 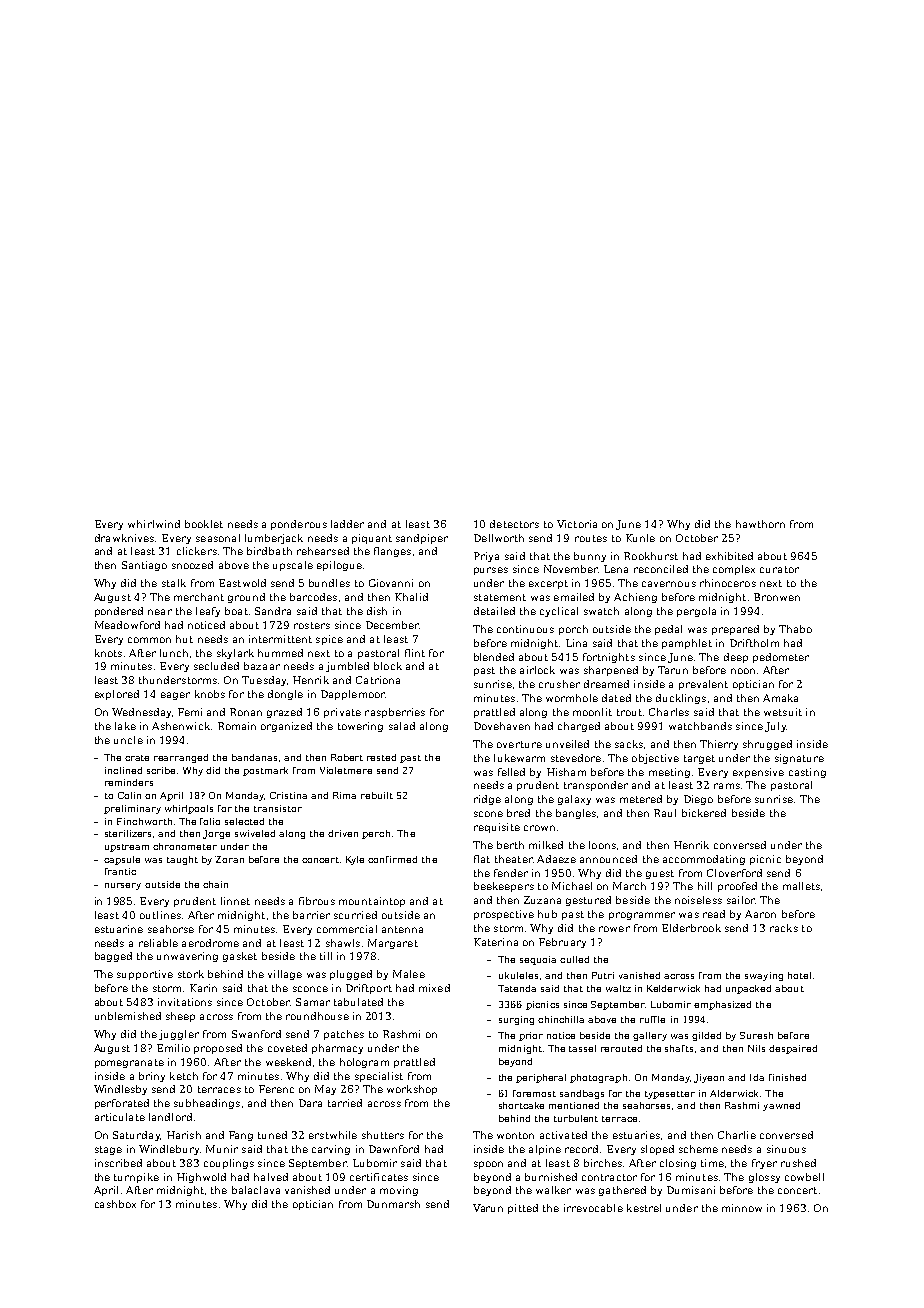 I want to click on detectors, so click(x=514, y=524).
